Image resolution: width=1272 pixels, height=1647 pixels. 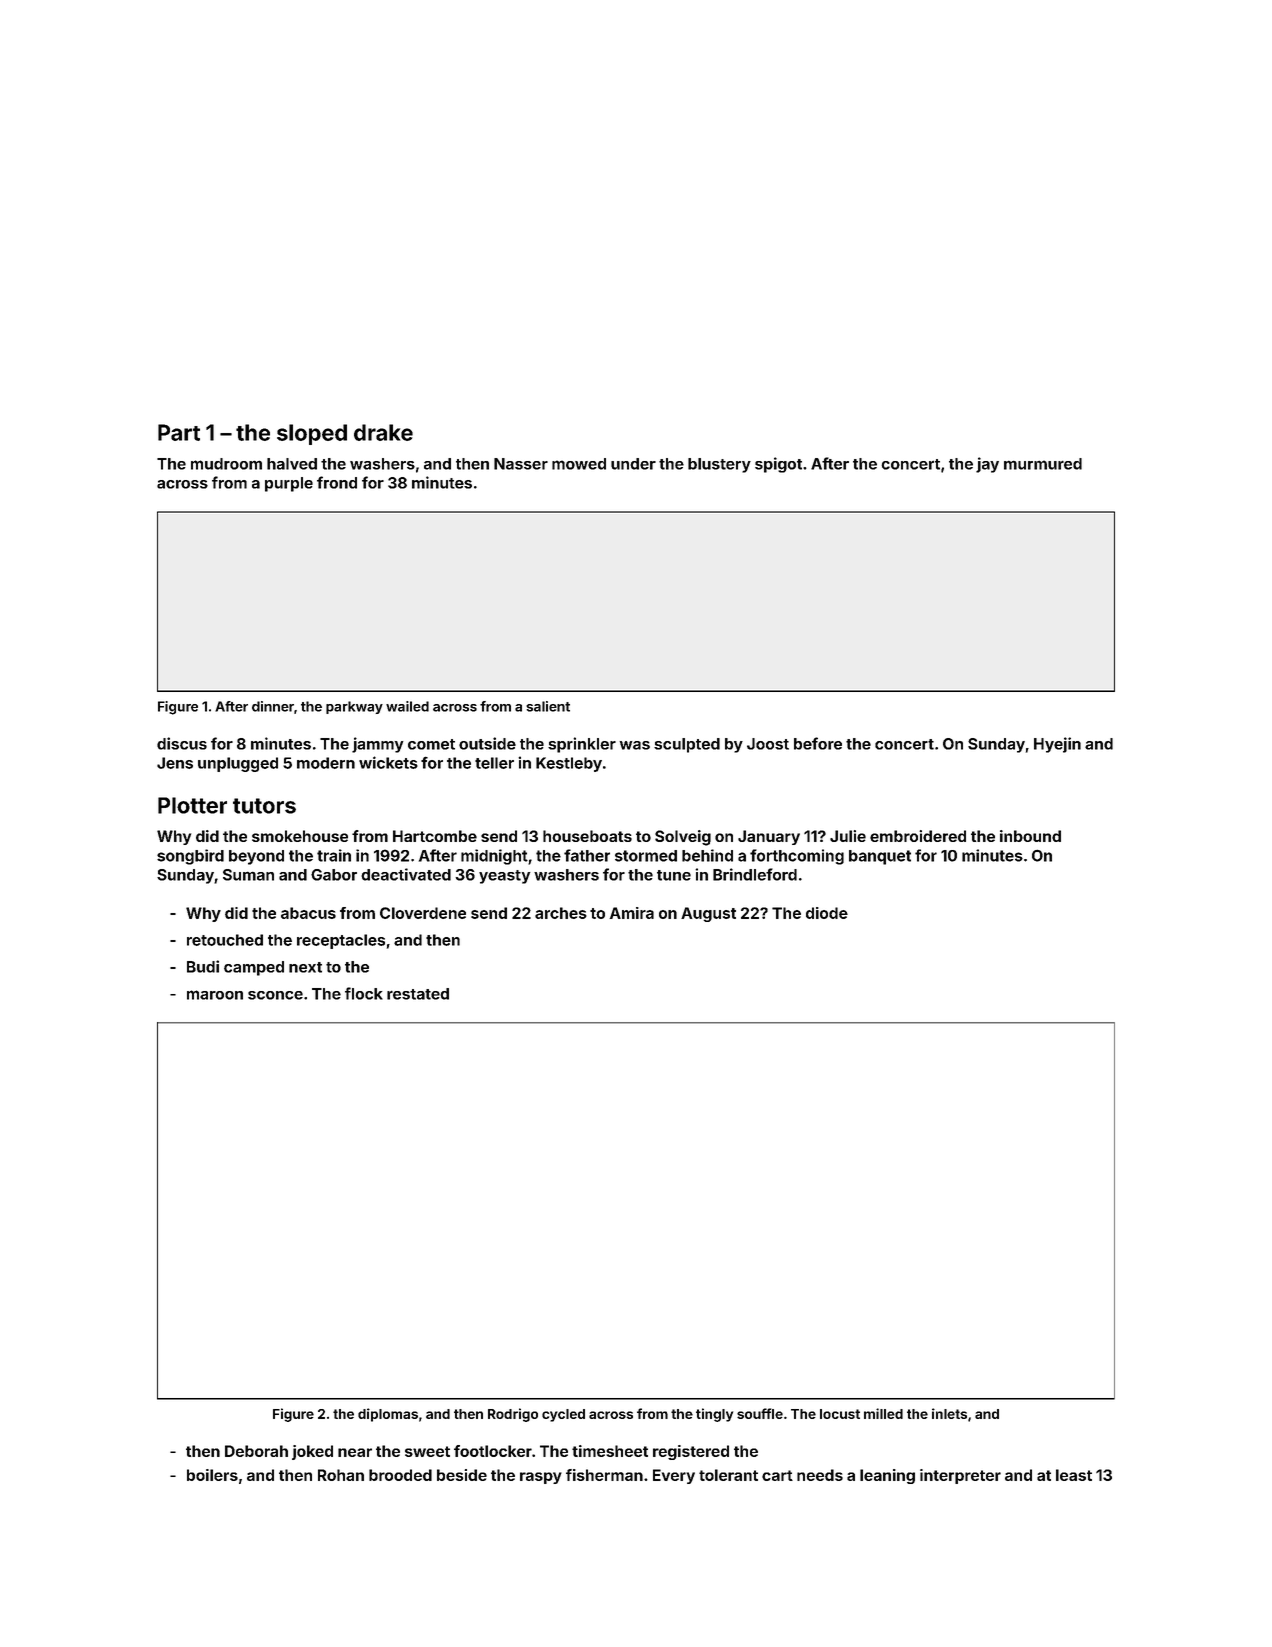 I want to click on mudroom, so click(x=226, y=464).
